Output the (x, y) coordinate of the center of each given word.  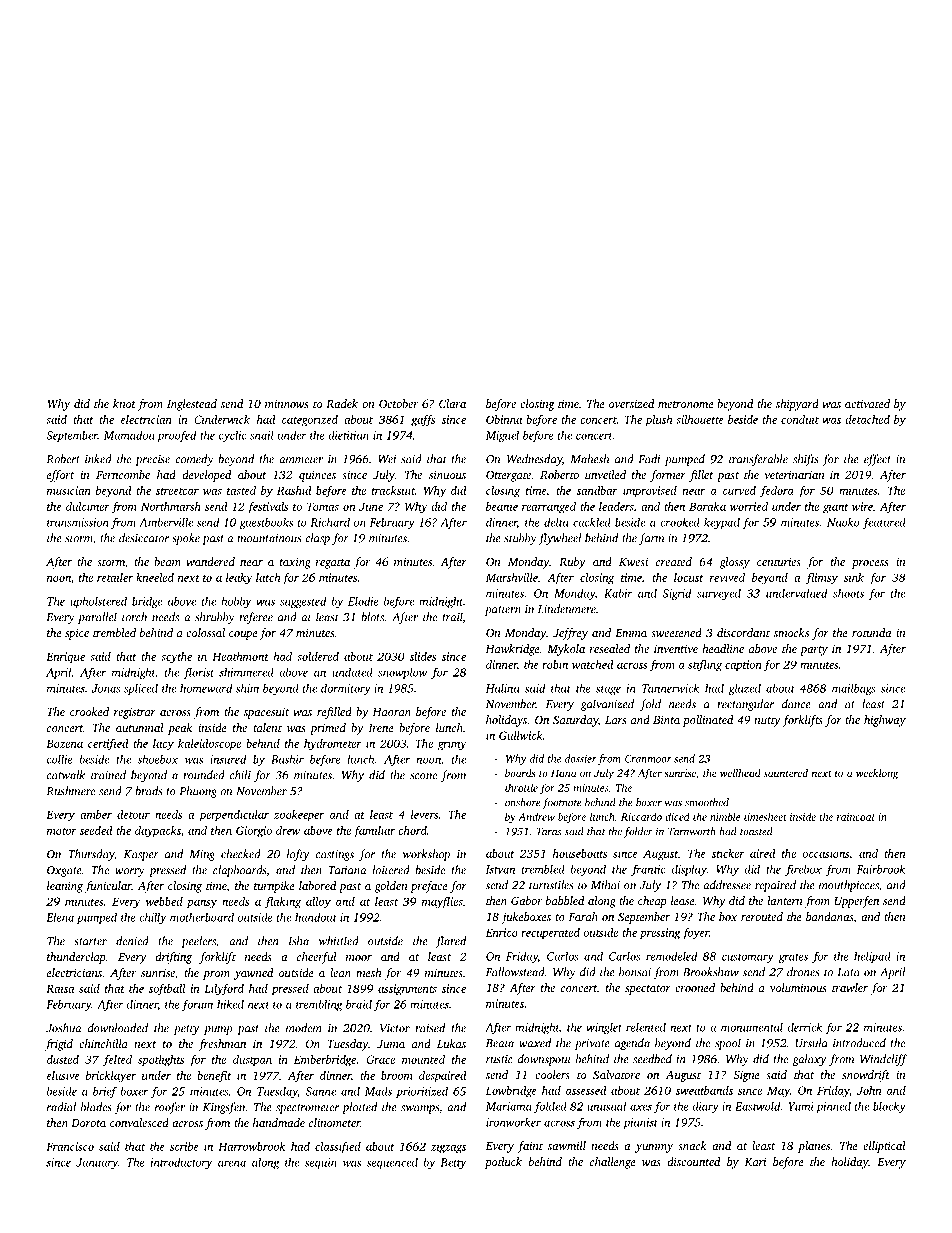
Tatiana (347, 870)
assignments (407, 990)
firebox (803, 870)
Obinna (504, 419)
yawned (254, 974)
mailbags (854, 689)
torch (134, 617)
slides (423, 656)
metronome (686, 404)
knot (124, 403)
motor (62, 831)
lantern (785, 900)
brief (105, 1092)
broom (397, 1075)
